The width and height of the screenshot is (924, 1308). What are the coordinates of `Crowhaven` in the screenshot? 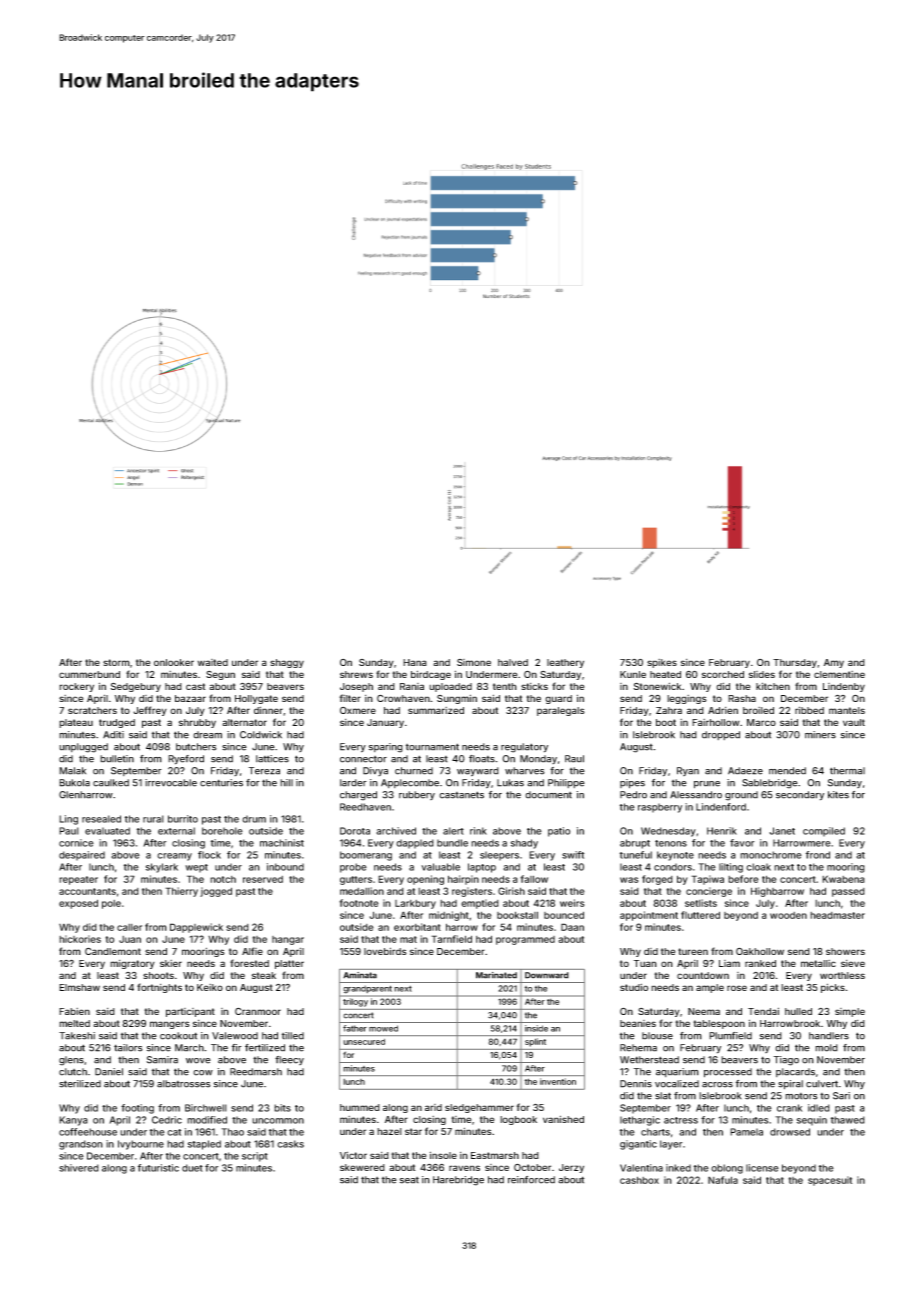 It's located at (403, 698).
